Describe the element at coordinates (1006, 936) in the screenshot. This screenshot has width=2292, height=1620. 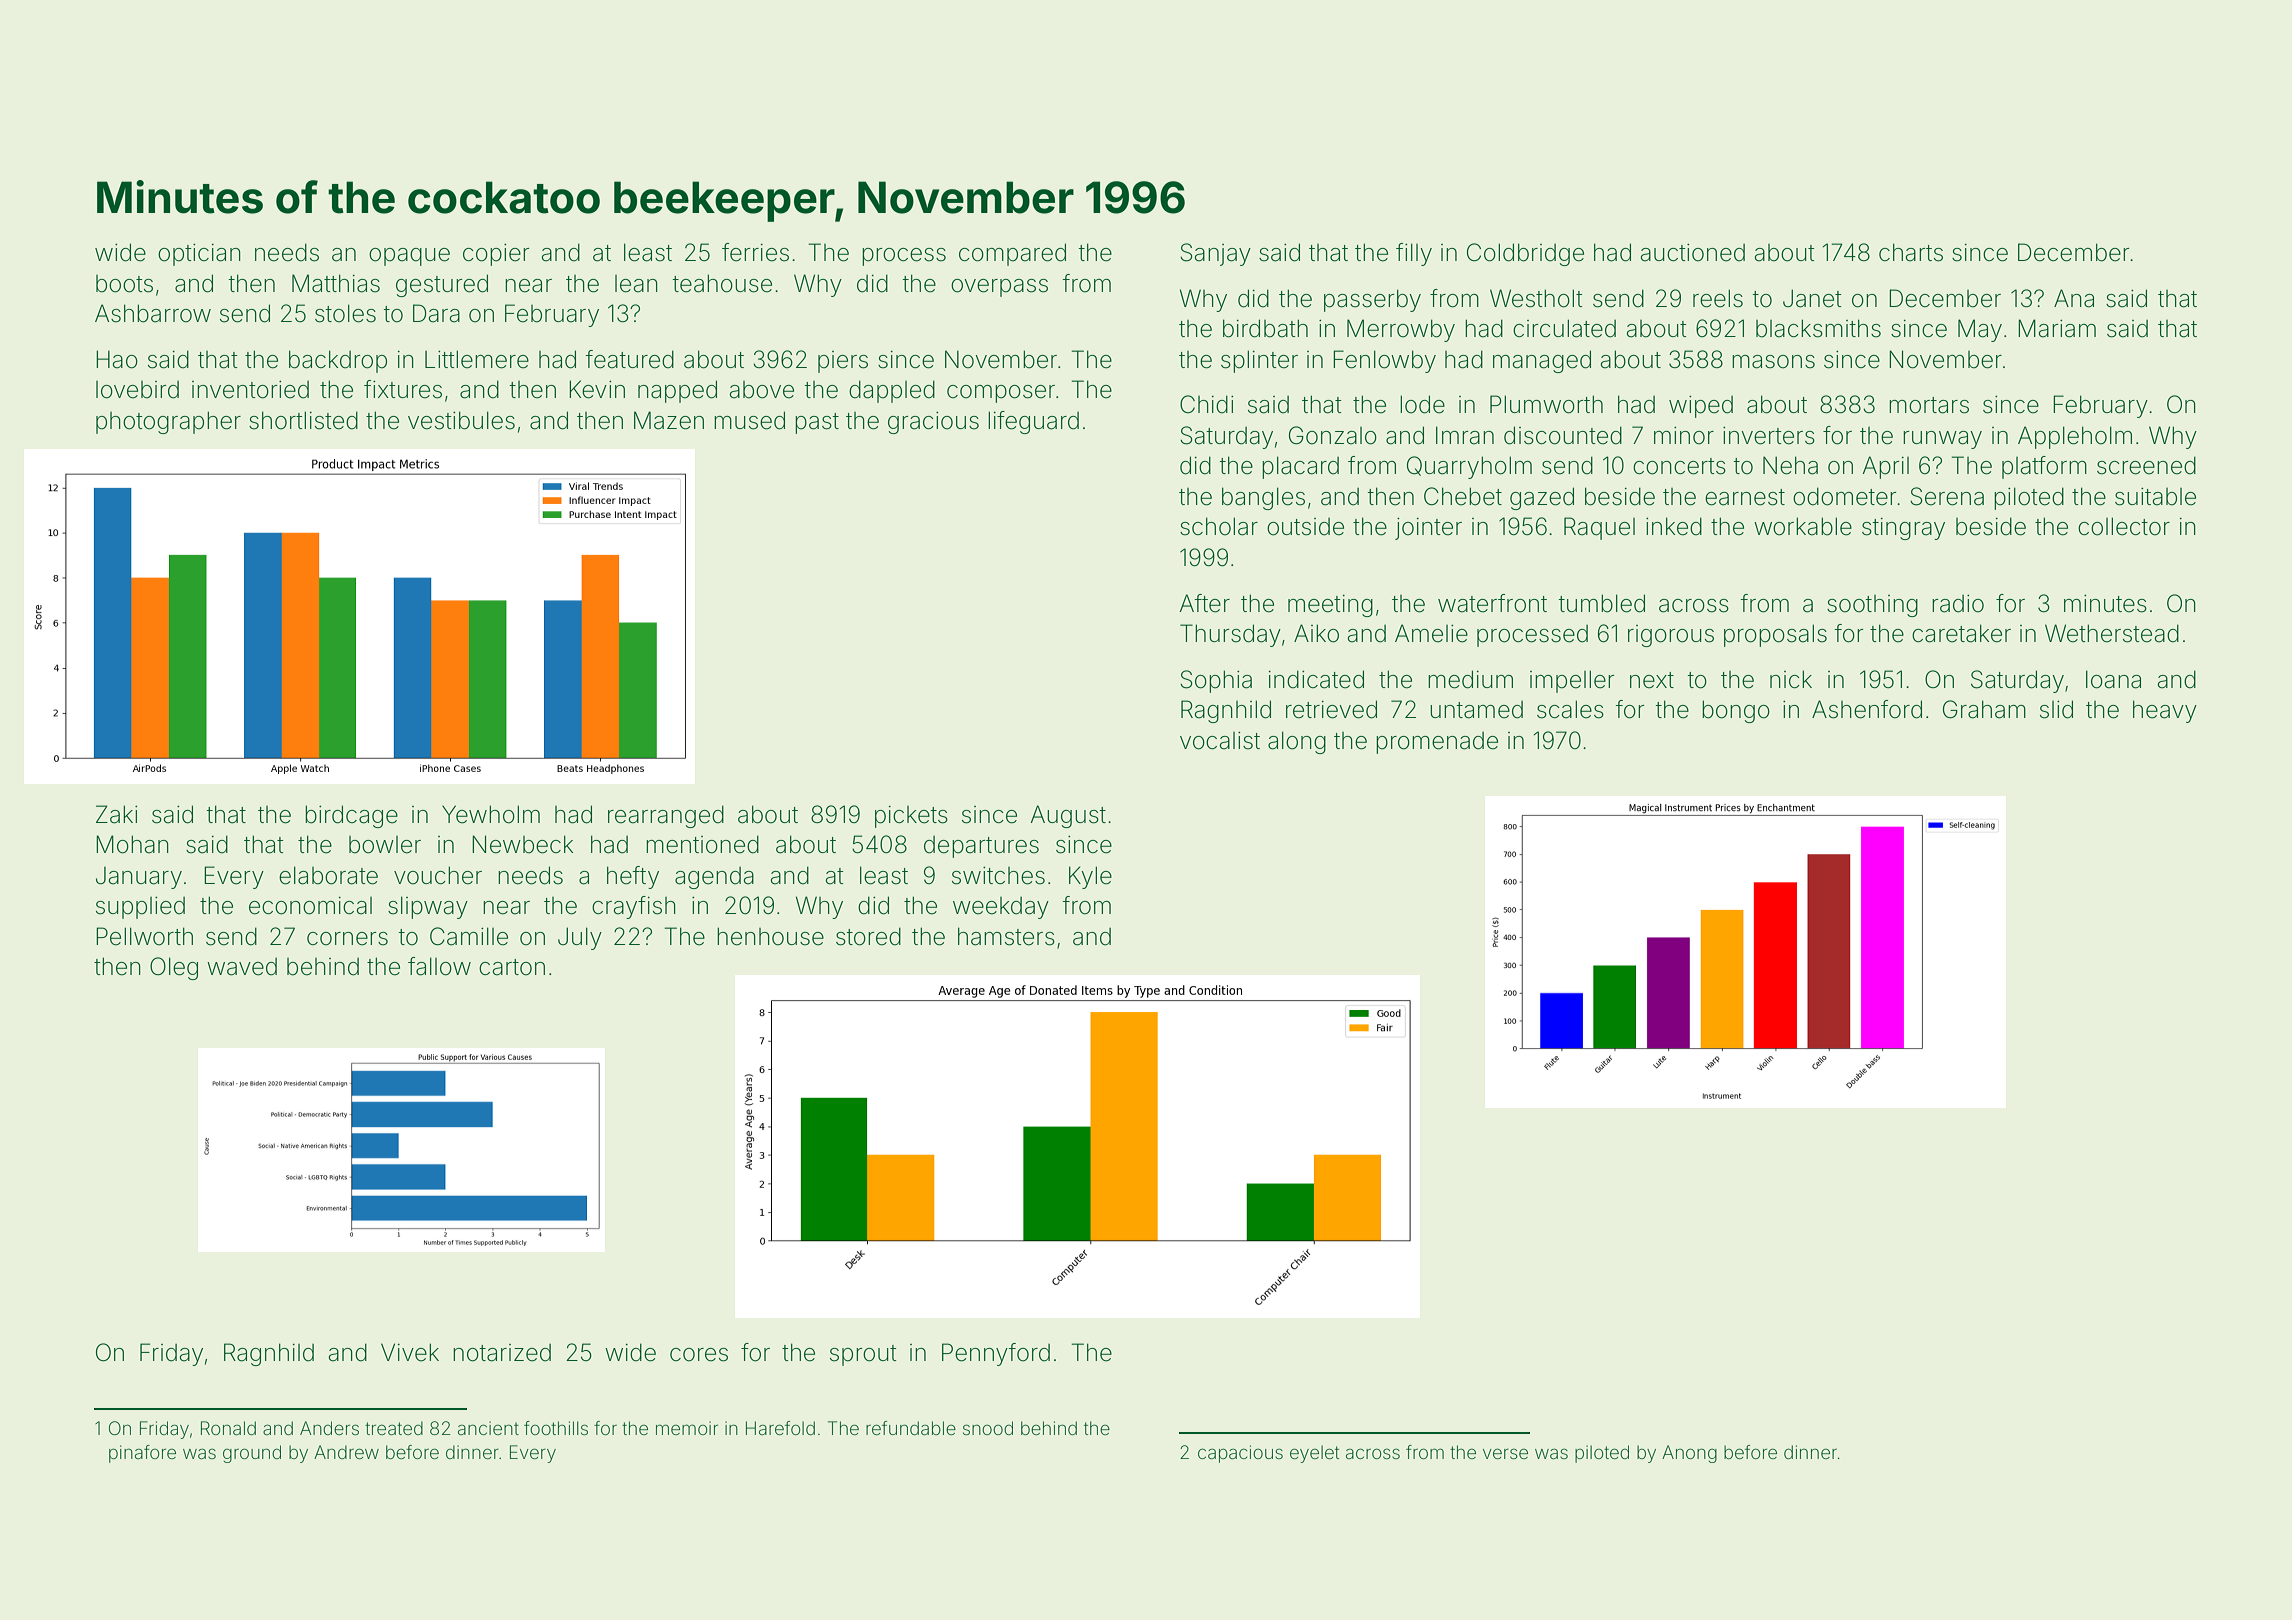
I see `hamsters` at that location.
